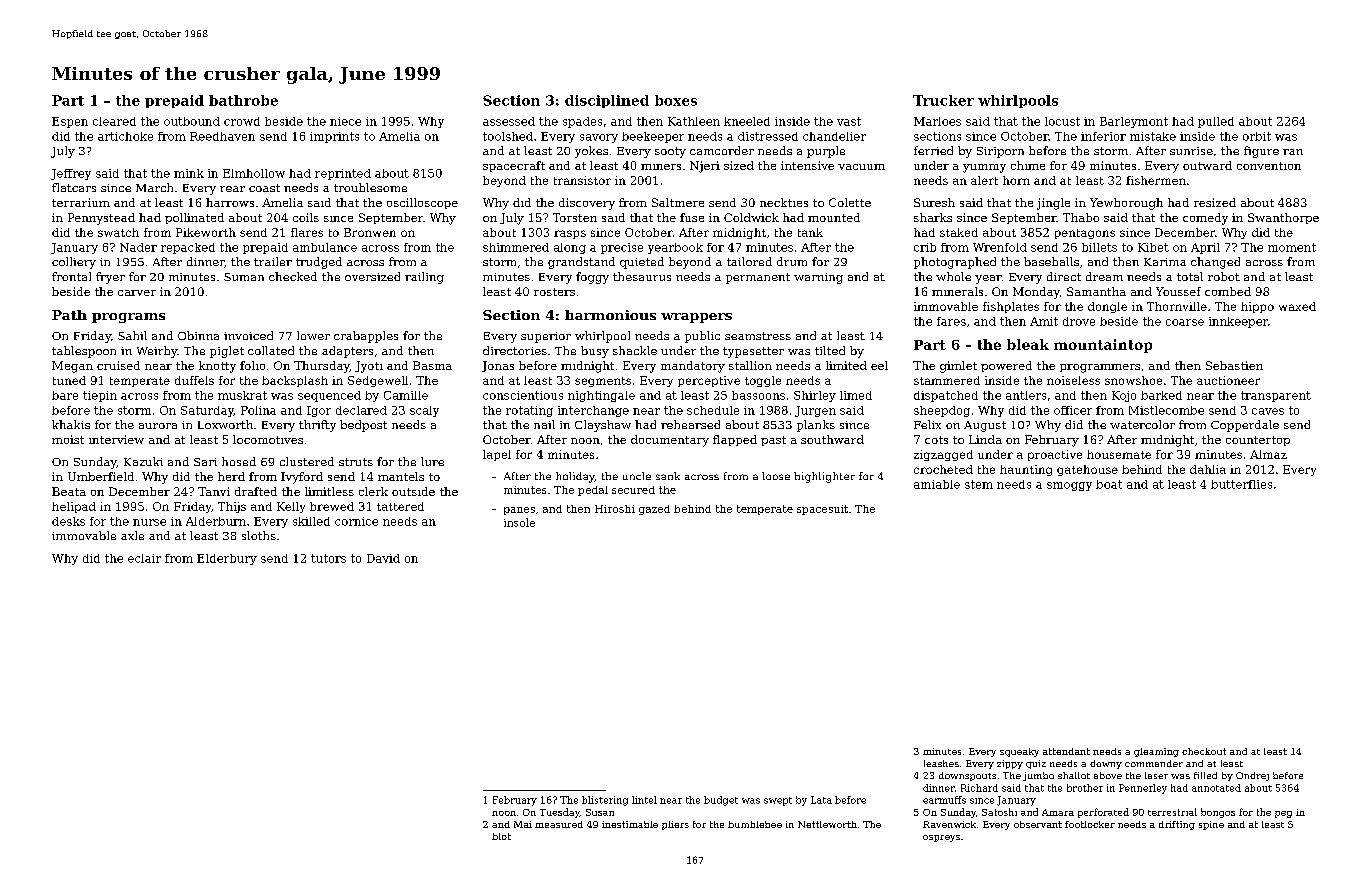 Image resolution: width=1372 pixels, height=887 pixels. What do you see at coordinates (758, 278) in the screenshot?
I see `permanent` at bounding box center [758, 278].
